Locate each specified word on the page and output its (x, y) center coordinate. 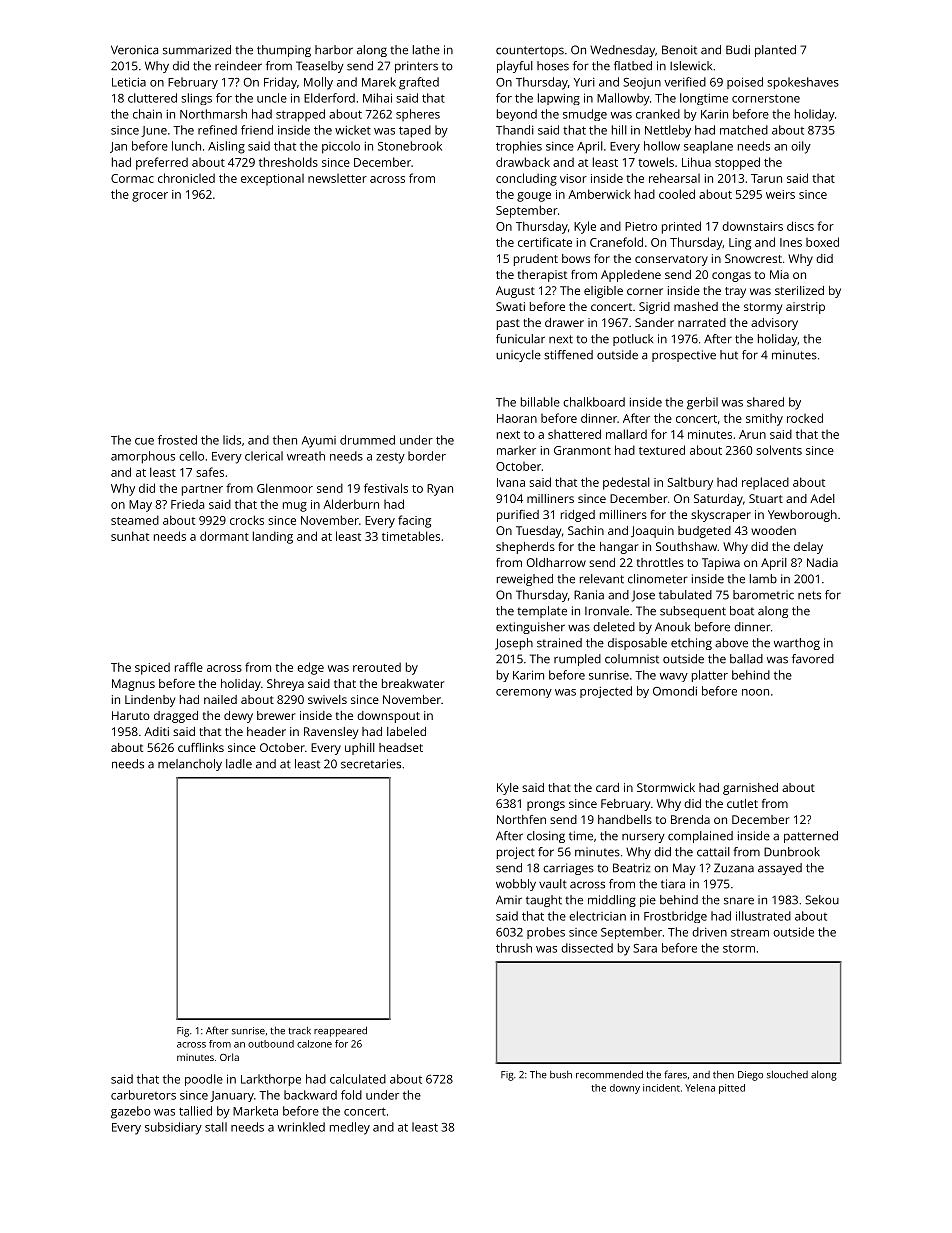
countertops (530, 51)
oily (801, 147)
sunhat (130, 536)
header (266, 731)
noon (755, 692)
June (154, 131)
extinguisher (530, 628)
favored (813, 659)
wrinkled (301, 1127)
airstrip (805, 308)
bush (561, 1075)
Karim (528, 675)
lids (232, 440)
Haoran (517, 418)
